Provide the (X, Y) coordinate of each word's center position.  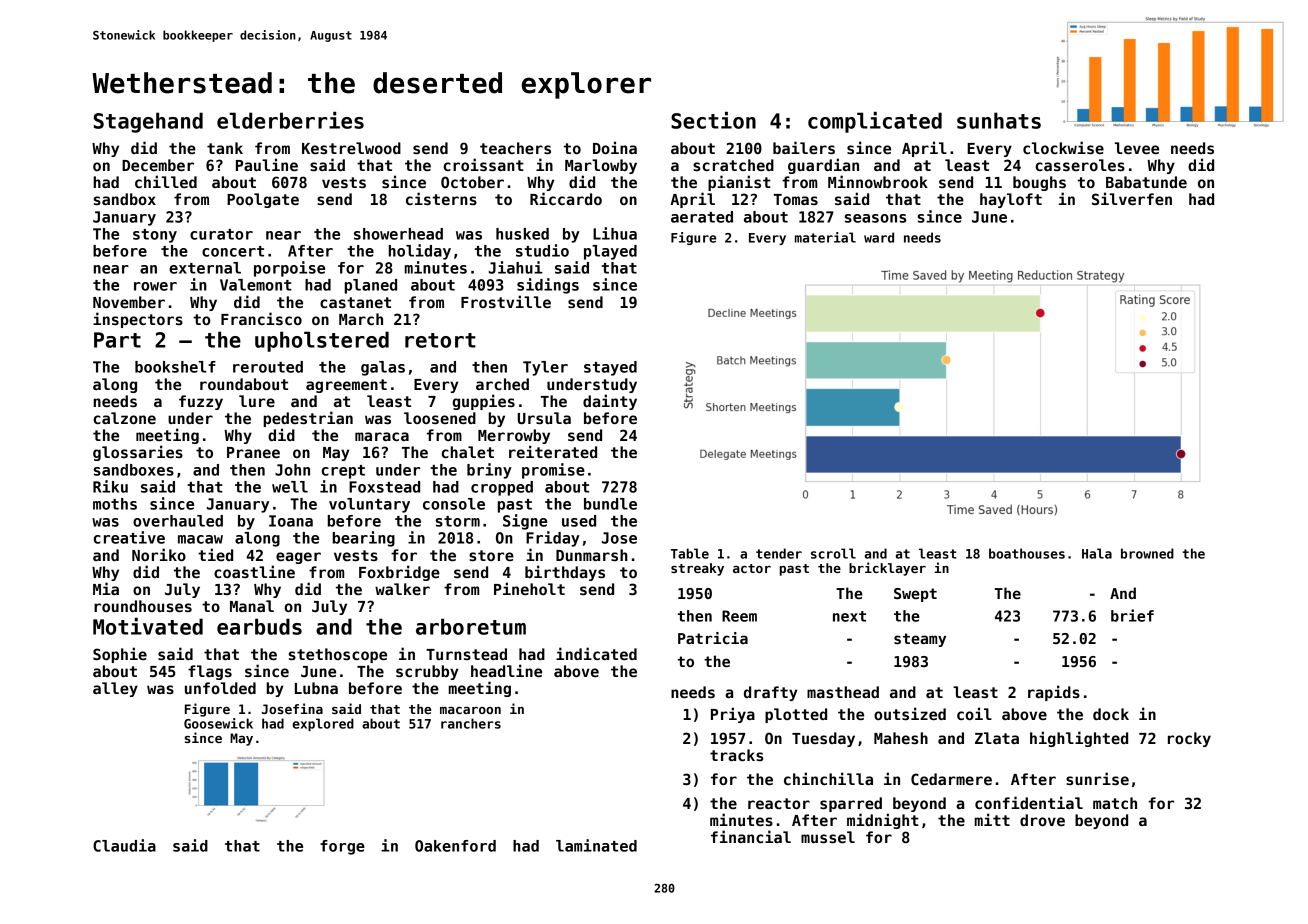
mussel (828, 837)
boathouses (1027, 553)
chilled (166, 181)
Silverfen (1132, 198)
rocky (1189, 739)
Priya (733, 715)
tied (215, 554)
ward (879, 237)
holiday (420, 252)
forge (342, 847)
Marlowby (601, 166)
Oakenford (455, 846)
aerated (702, 217)
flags (210, 672)
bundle (610, 504)
